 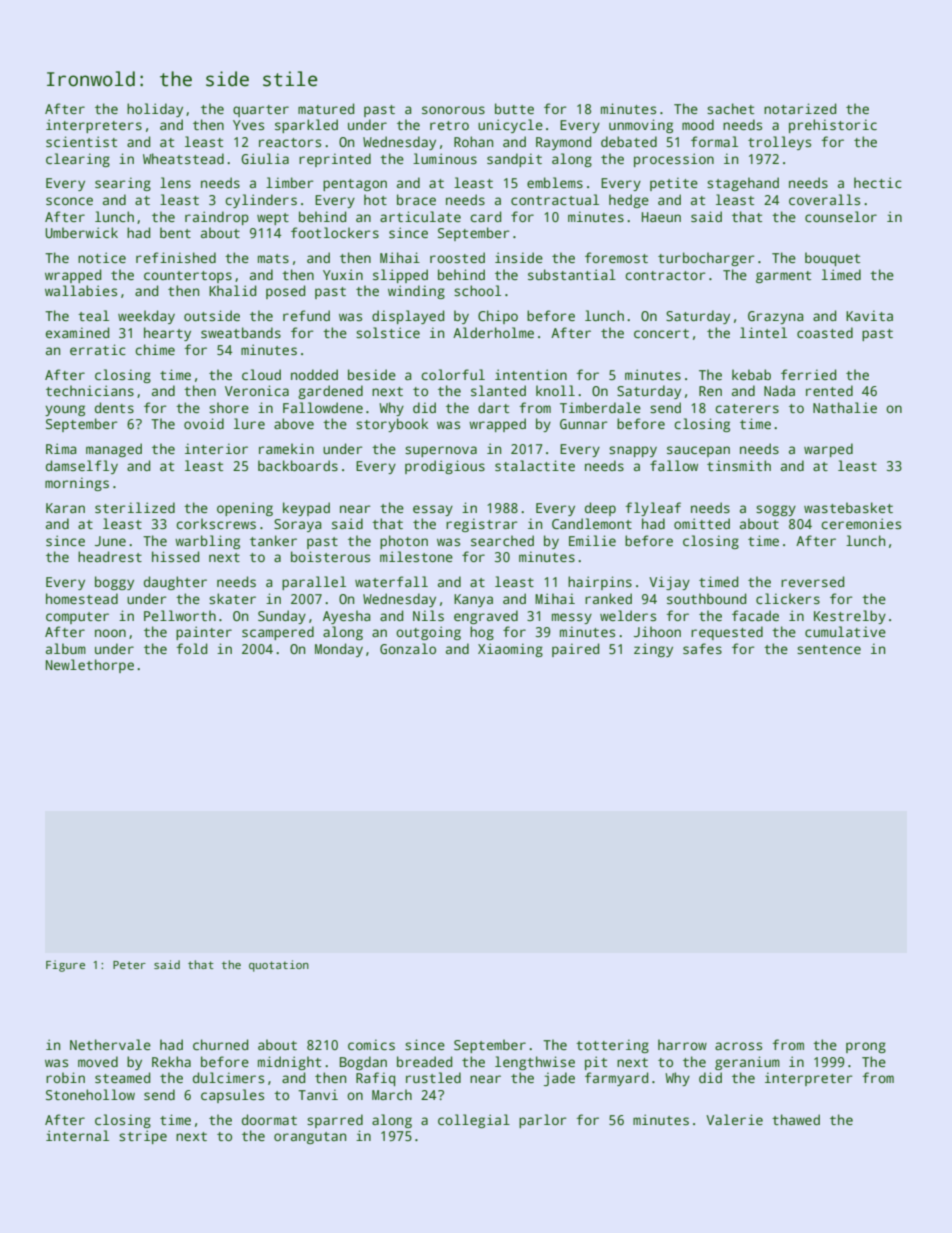 What do you see at coordinates (155, 110) in the image?
I see `holiday` at bounding box center [155, 110].
